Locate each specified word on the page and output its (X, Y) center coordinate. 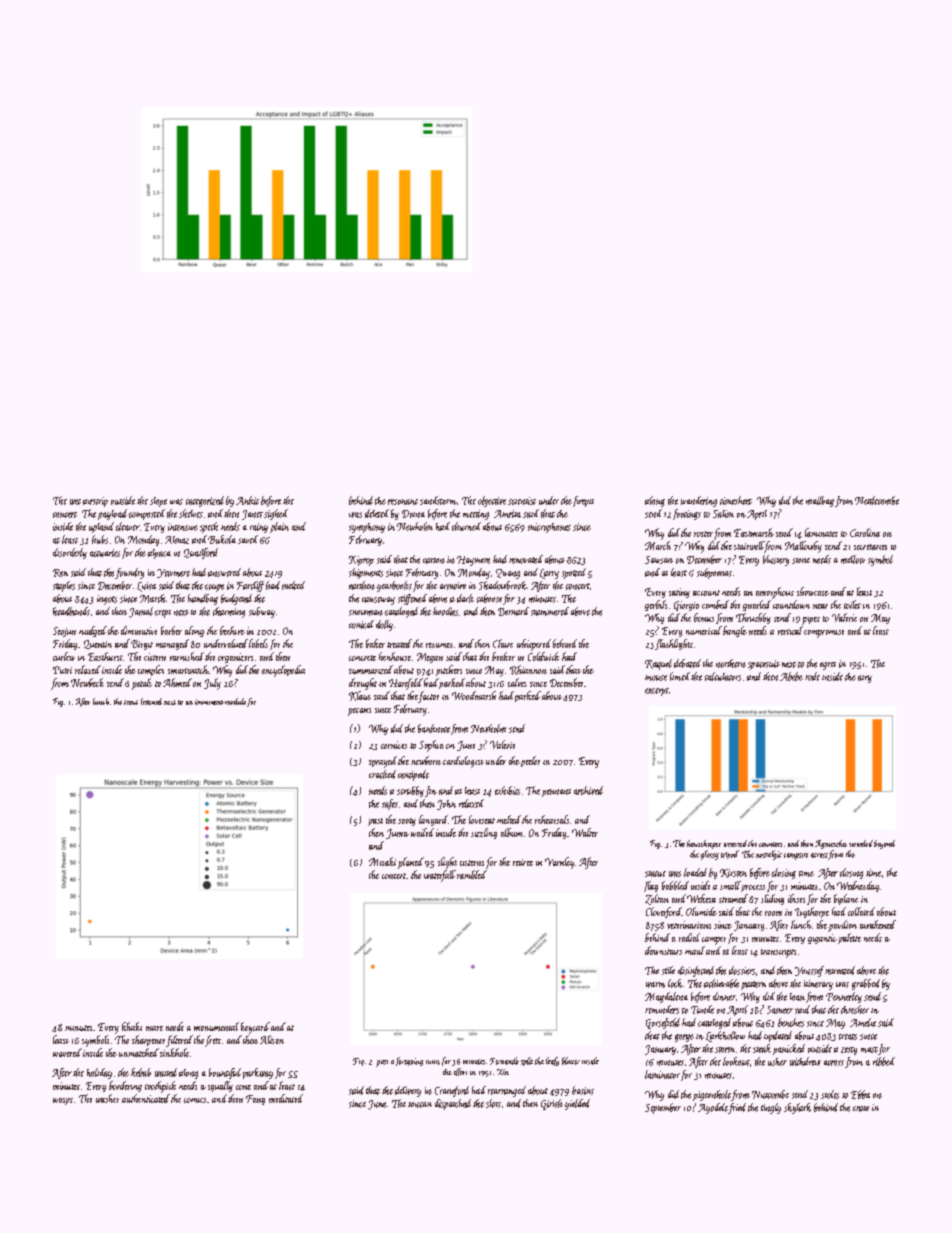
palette (849, 938)
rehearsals (552, 819)
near (820, 606)
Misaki (382, 861)
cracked (382, 774)
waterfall (440, 876)
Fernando (504, 1061)
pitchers (449, 670)
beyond (884, 844)
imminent (209, 702)
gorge (684, 1038)
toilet (852, 604)
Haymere (473, 561)
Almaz (177, 540)
